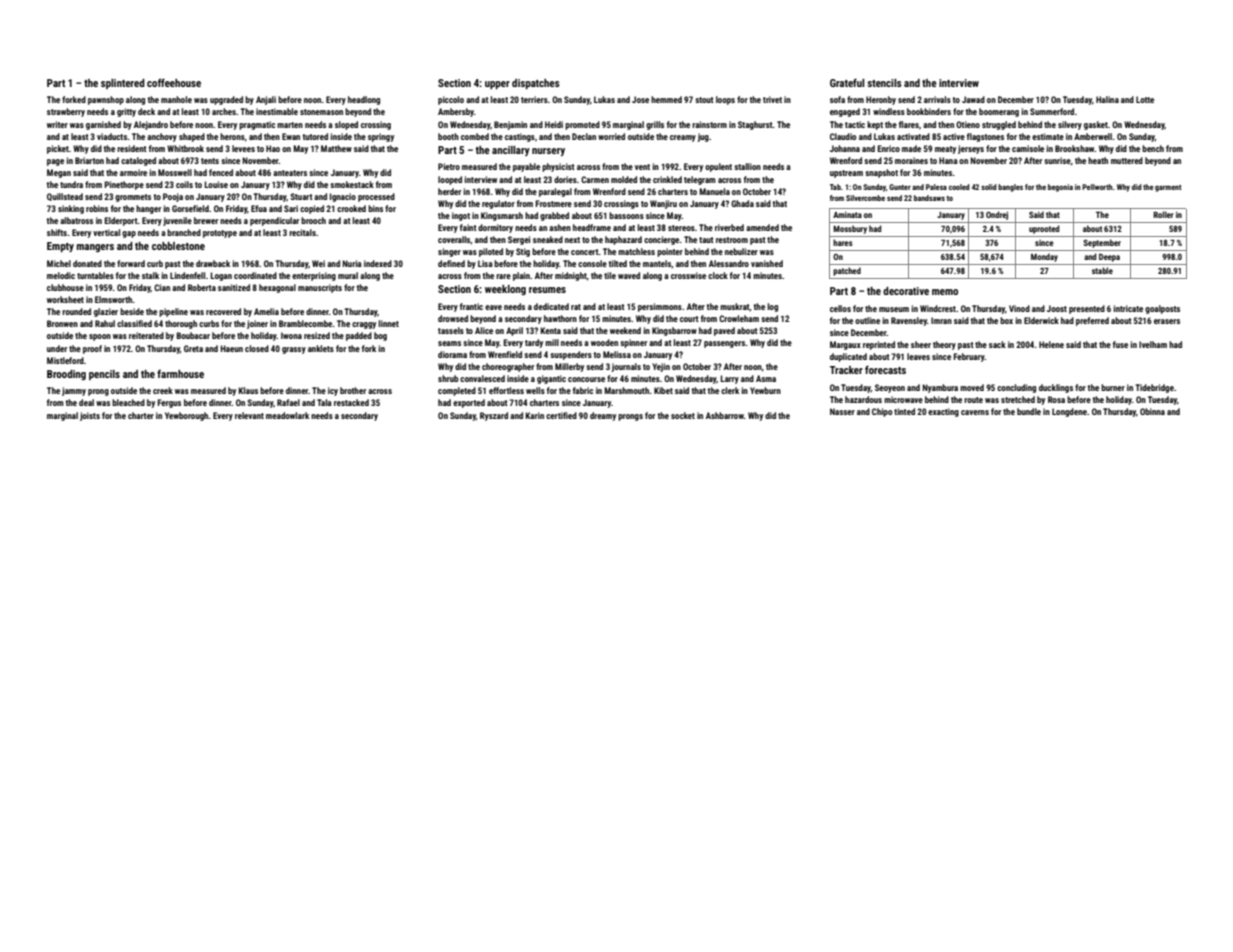 The height and width of the image is (952, 1233). What do you see at coordinates (999, 125) in the image?
I see `struggled` at bounding box center [999, 125].
